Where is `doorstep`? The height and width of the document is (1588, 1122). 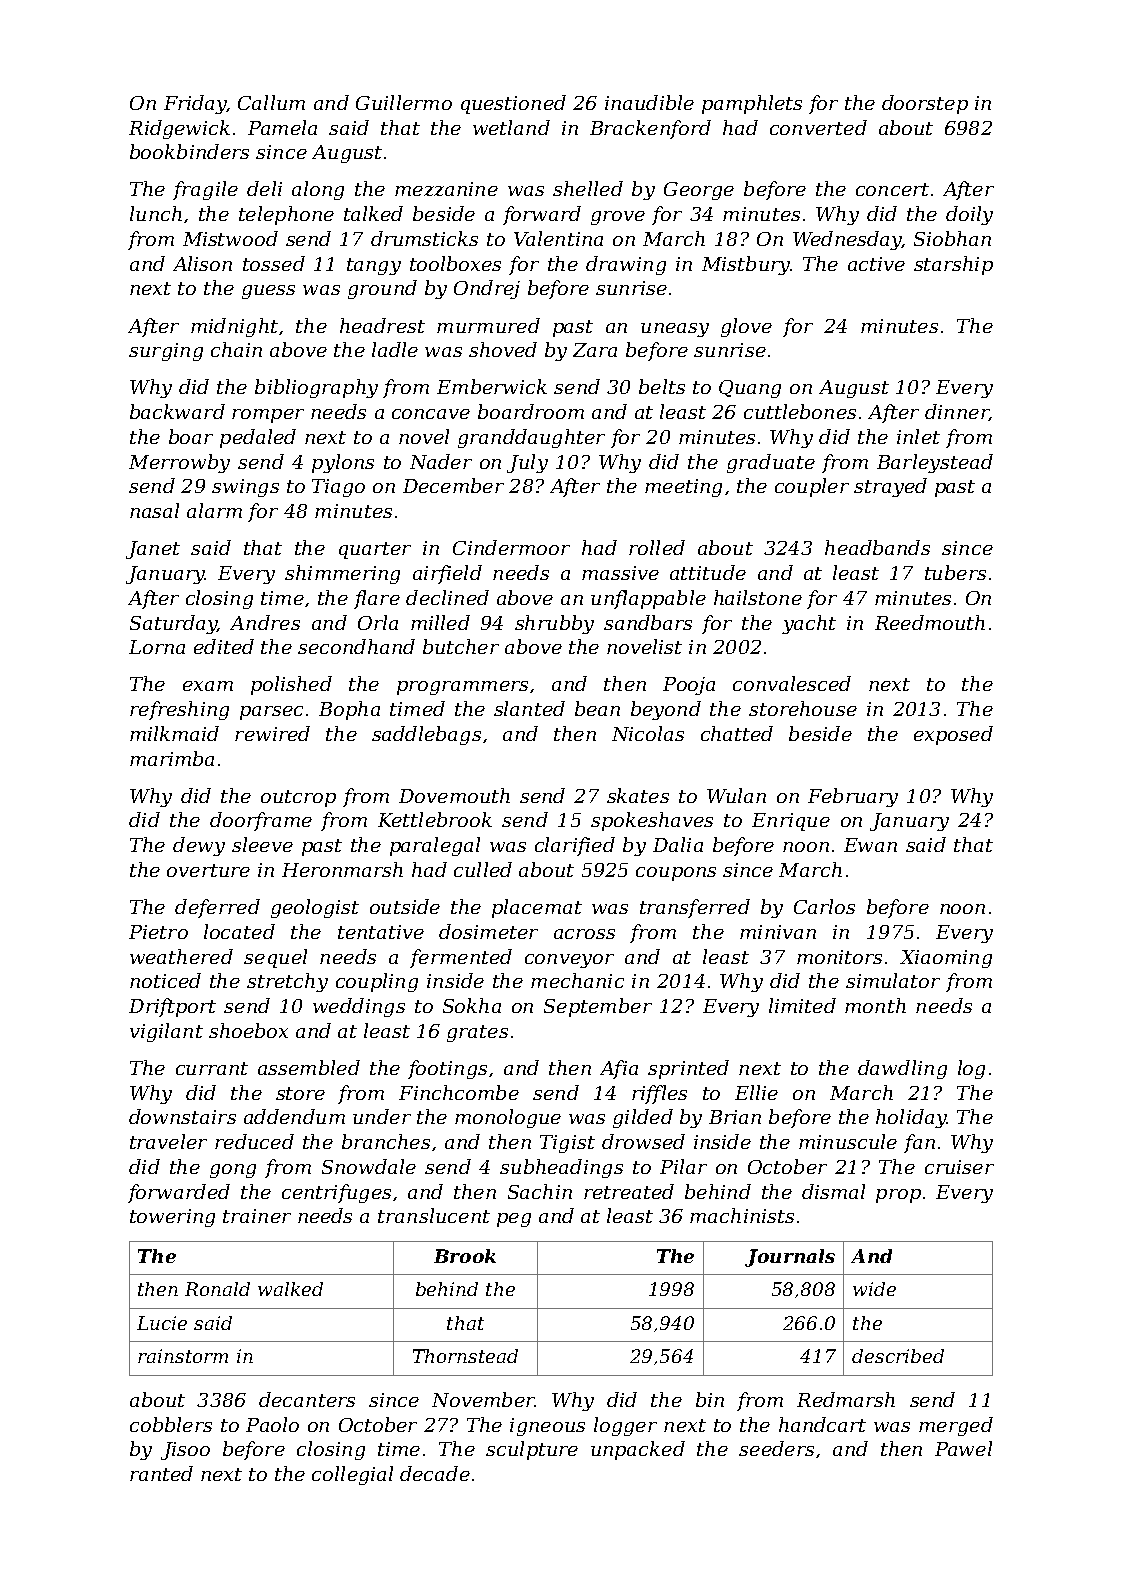
doorstep is located at coordinates (925, 104).
